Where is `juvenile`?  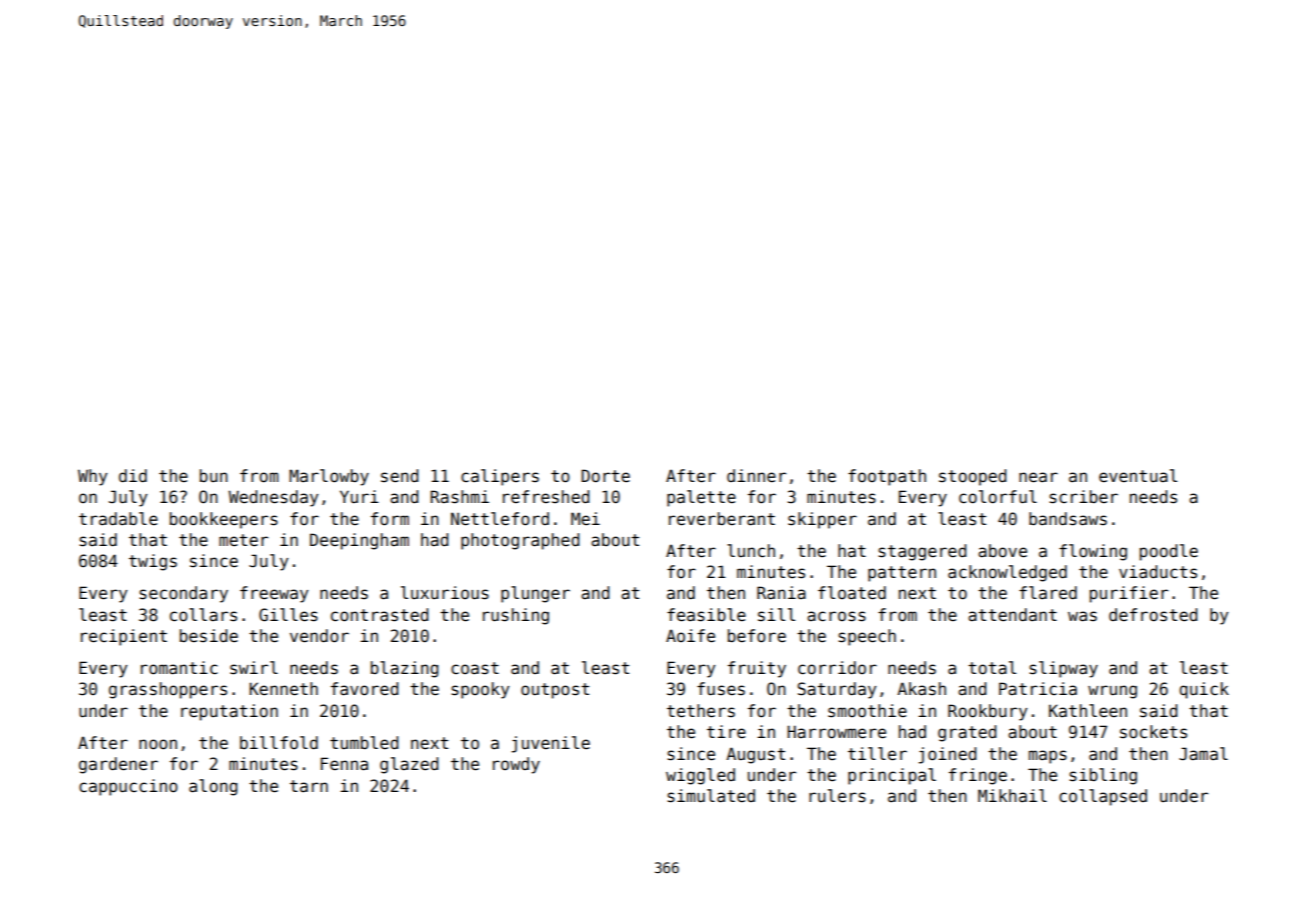
juvenile is located at coordinates (551, 744).
